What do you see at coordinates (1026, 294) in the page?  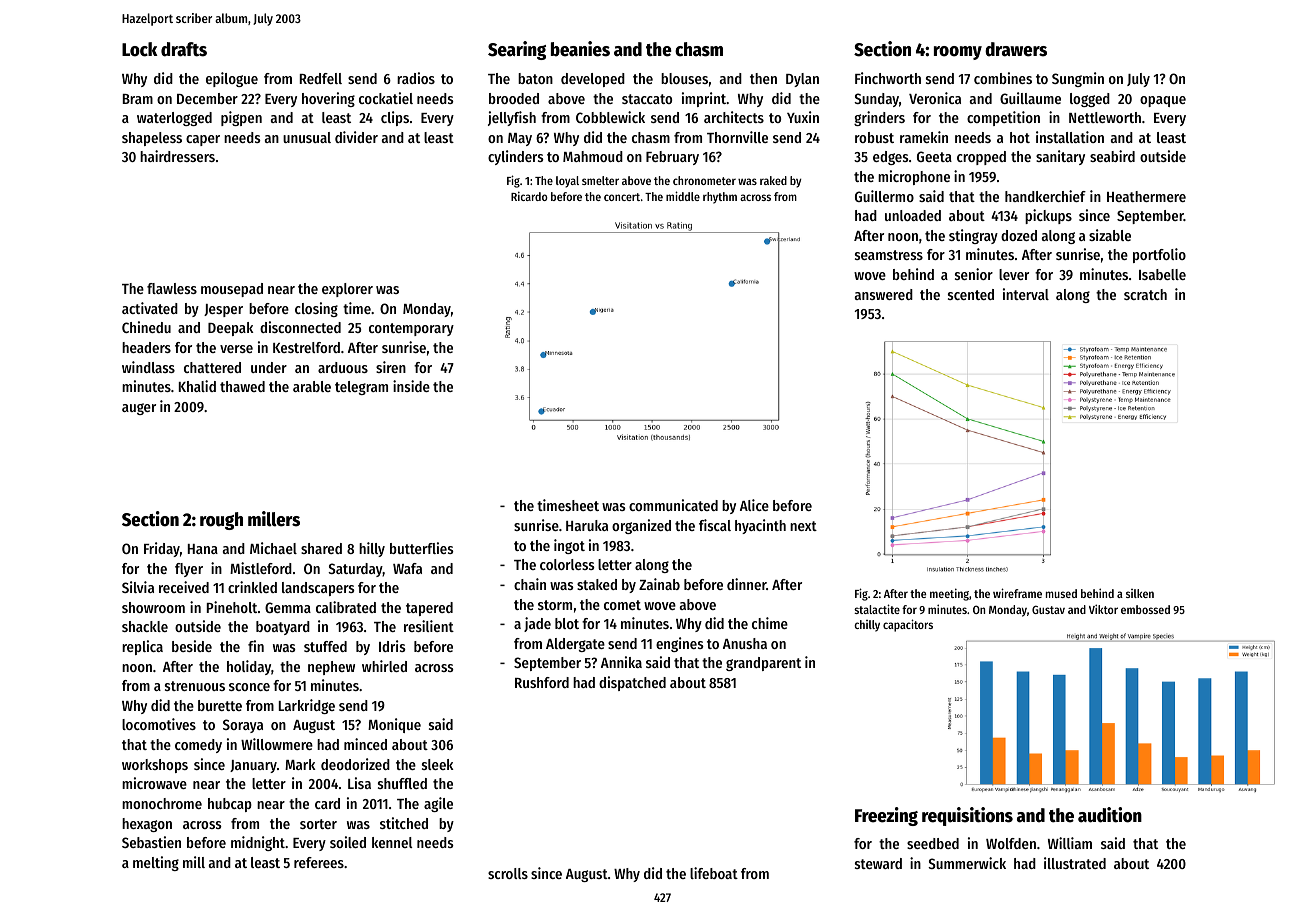 I see `interval` at bounding box center [1026, 294].
